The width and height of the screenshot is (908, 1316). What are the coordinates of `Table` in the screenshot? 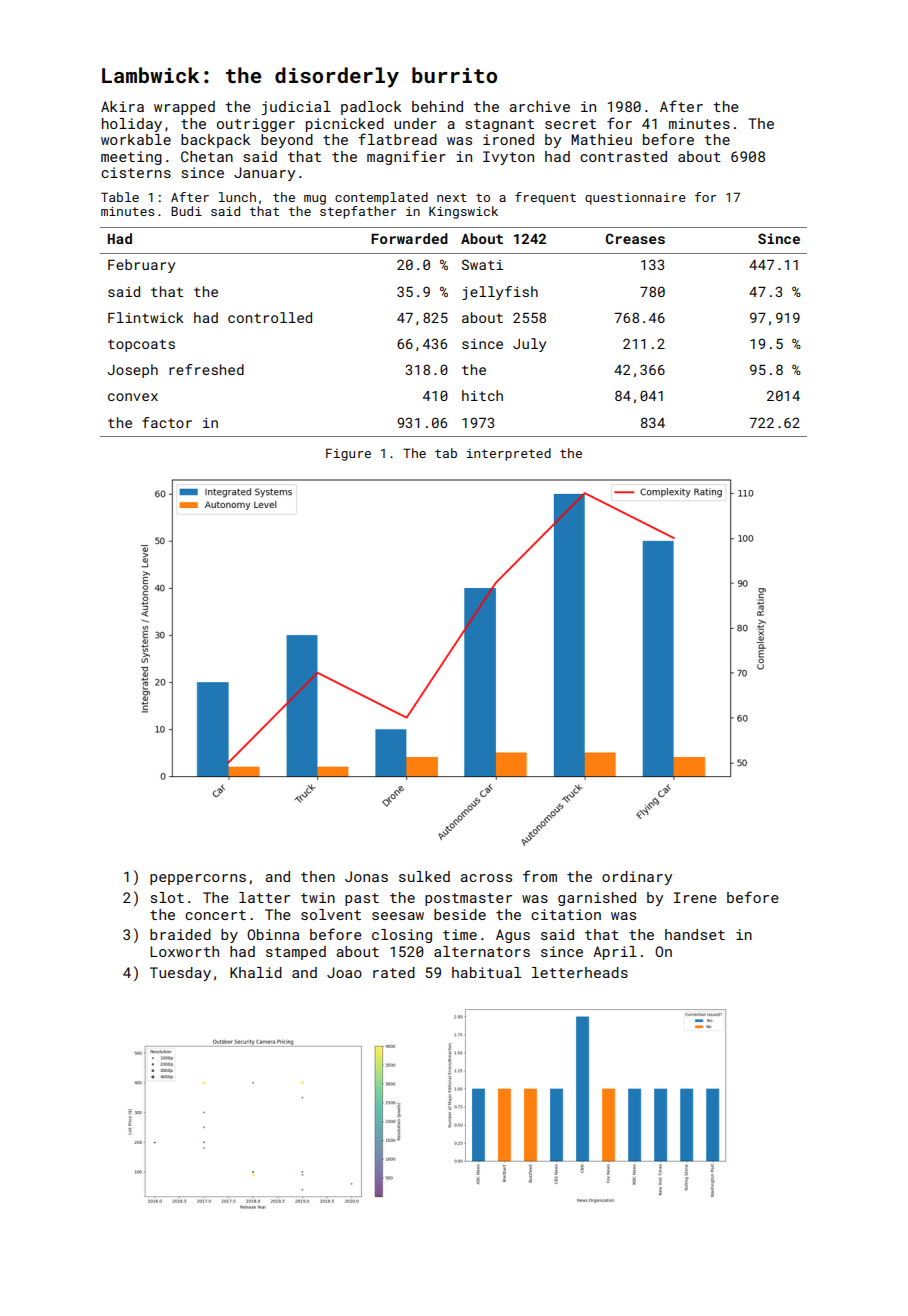 It's located at (120, 197).
